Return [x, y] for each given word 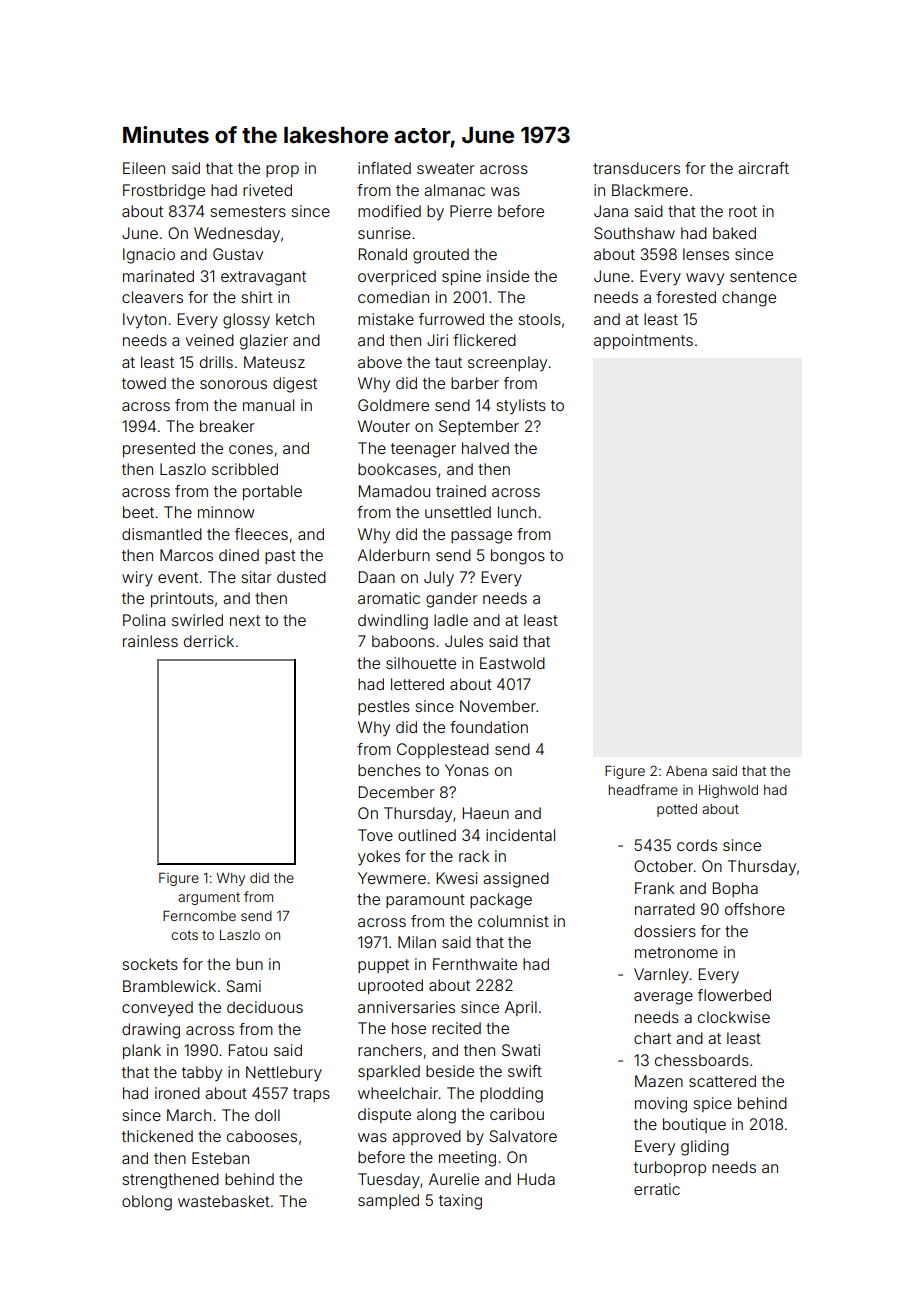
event [178, 577]
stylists [521, 407]
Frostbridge [164, 192]
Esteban [220, 1158]
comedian [393, 297]
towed [144, 383]
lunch [517, 512]
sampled [388, 1201]
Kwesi [457, 878]
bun [249, 964]
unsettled [458, 512]
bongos [518, 557]
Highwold [728, 791]
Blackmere [650, 190]
